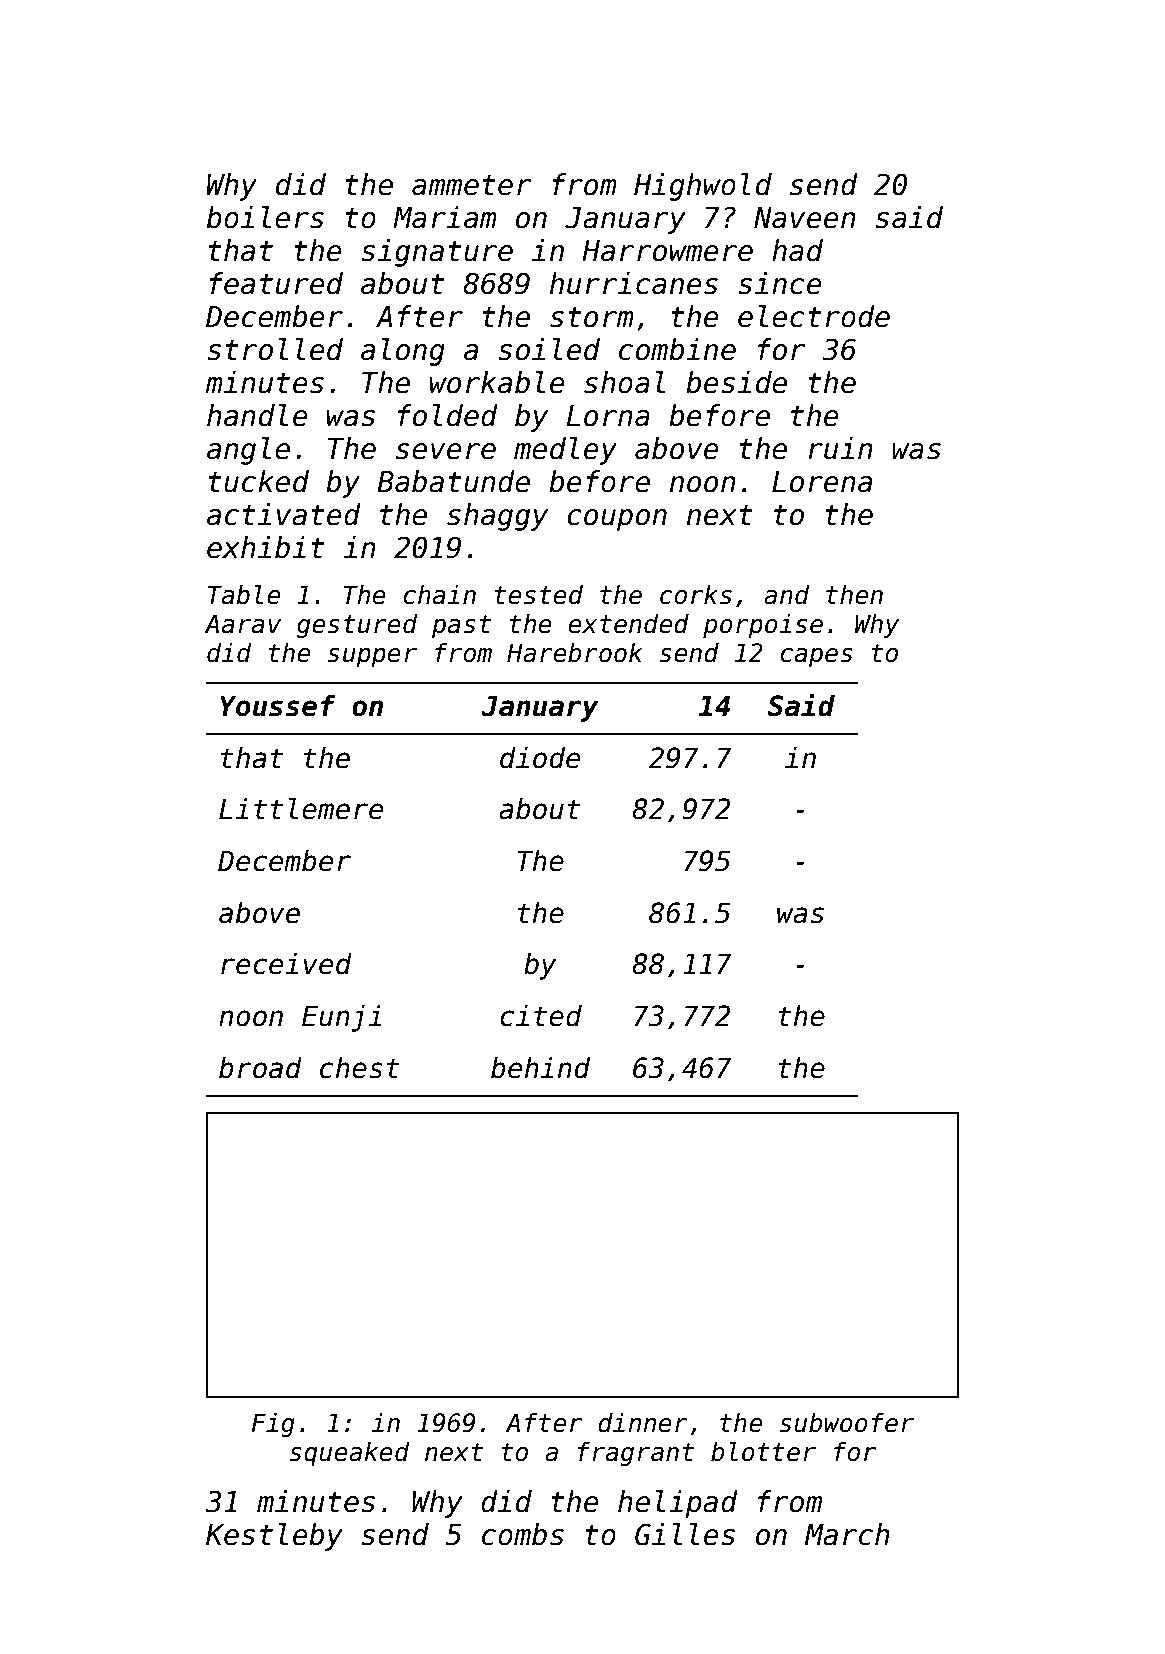  I want to click on capes, so click(817, 657).
